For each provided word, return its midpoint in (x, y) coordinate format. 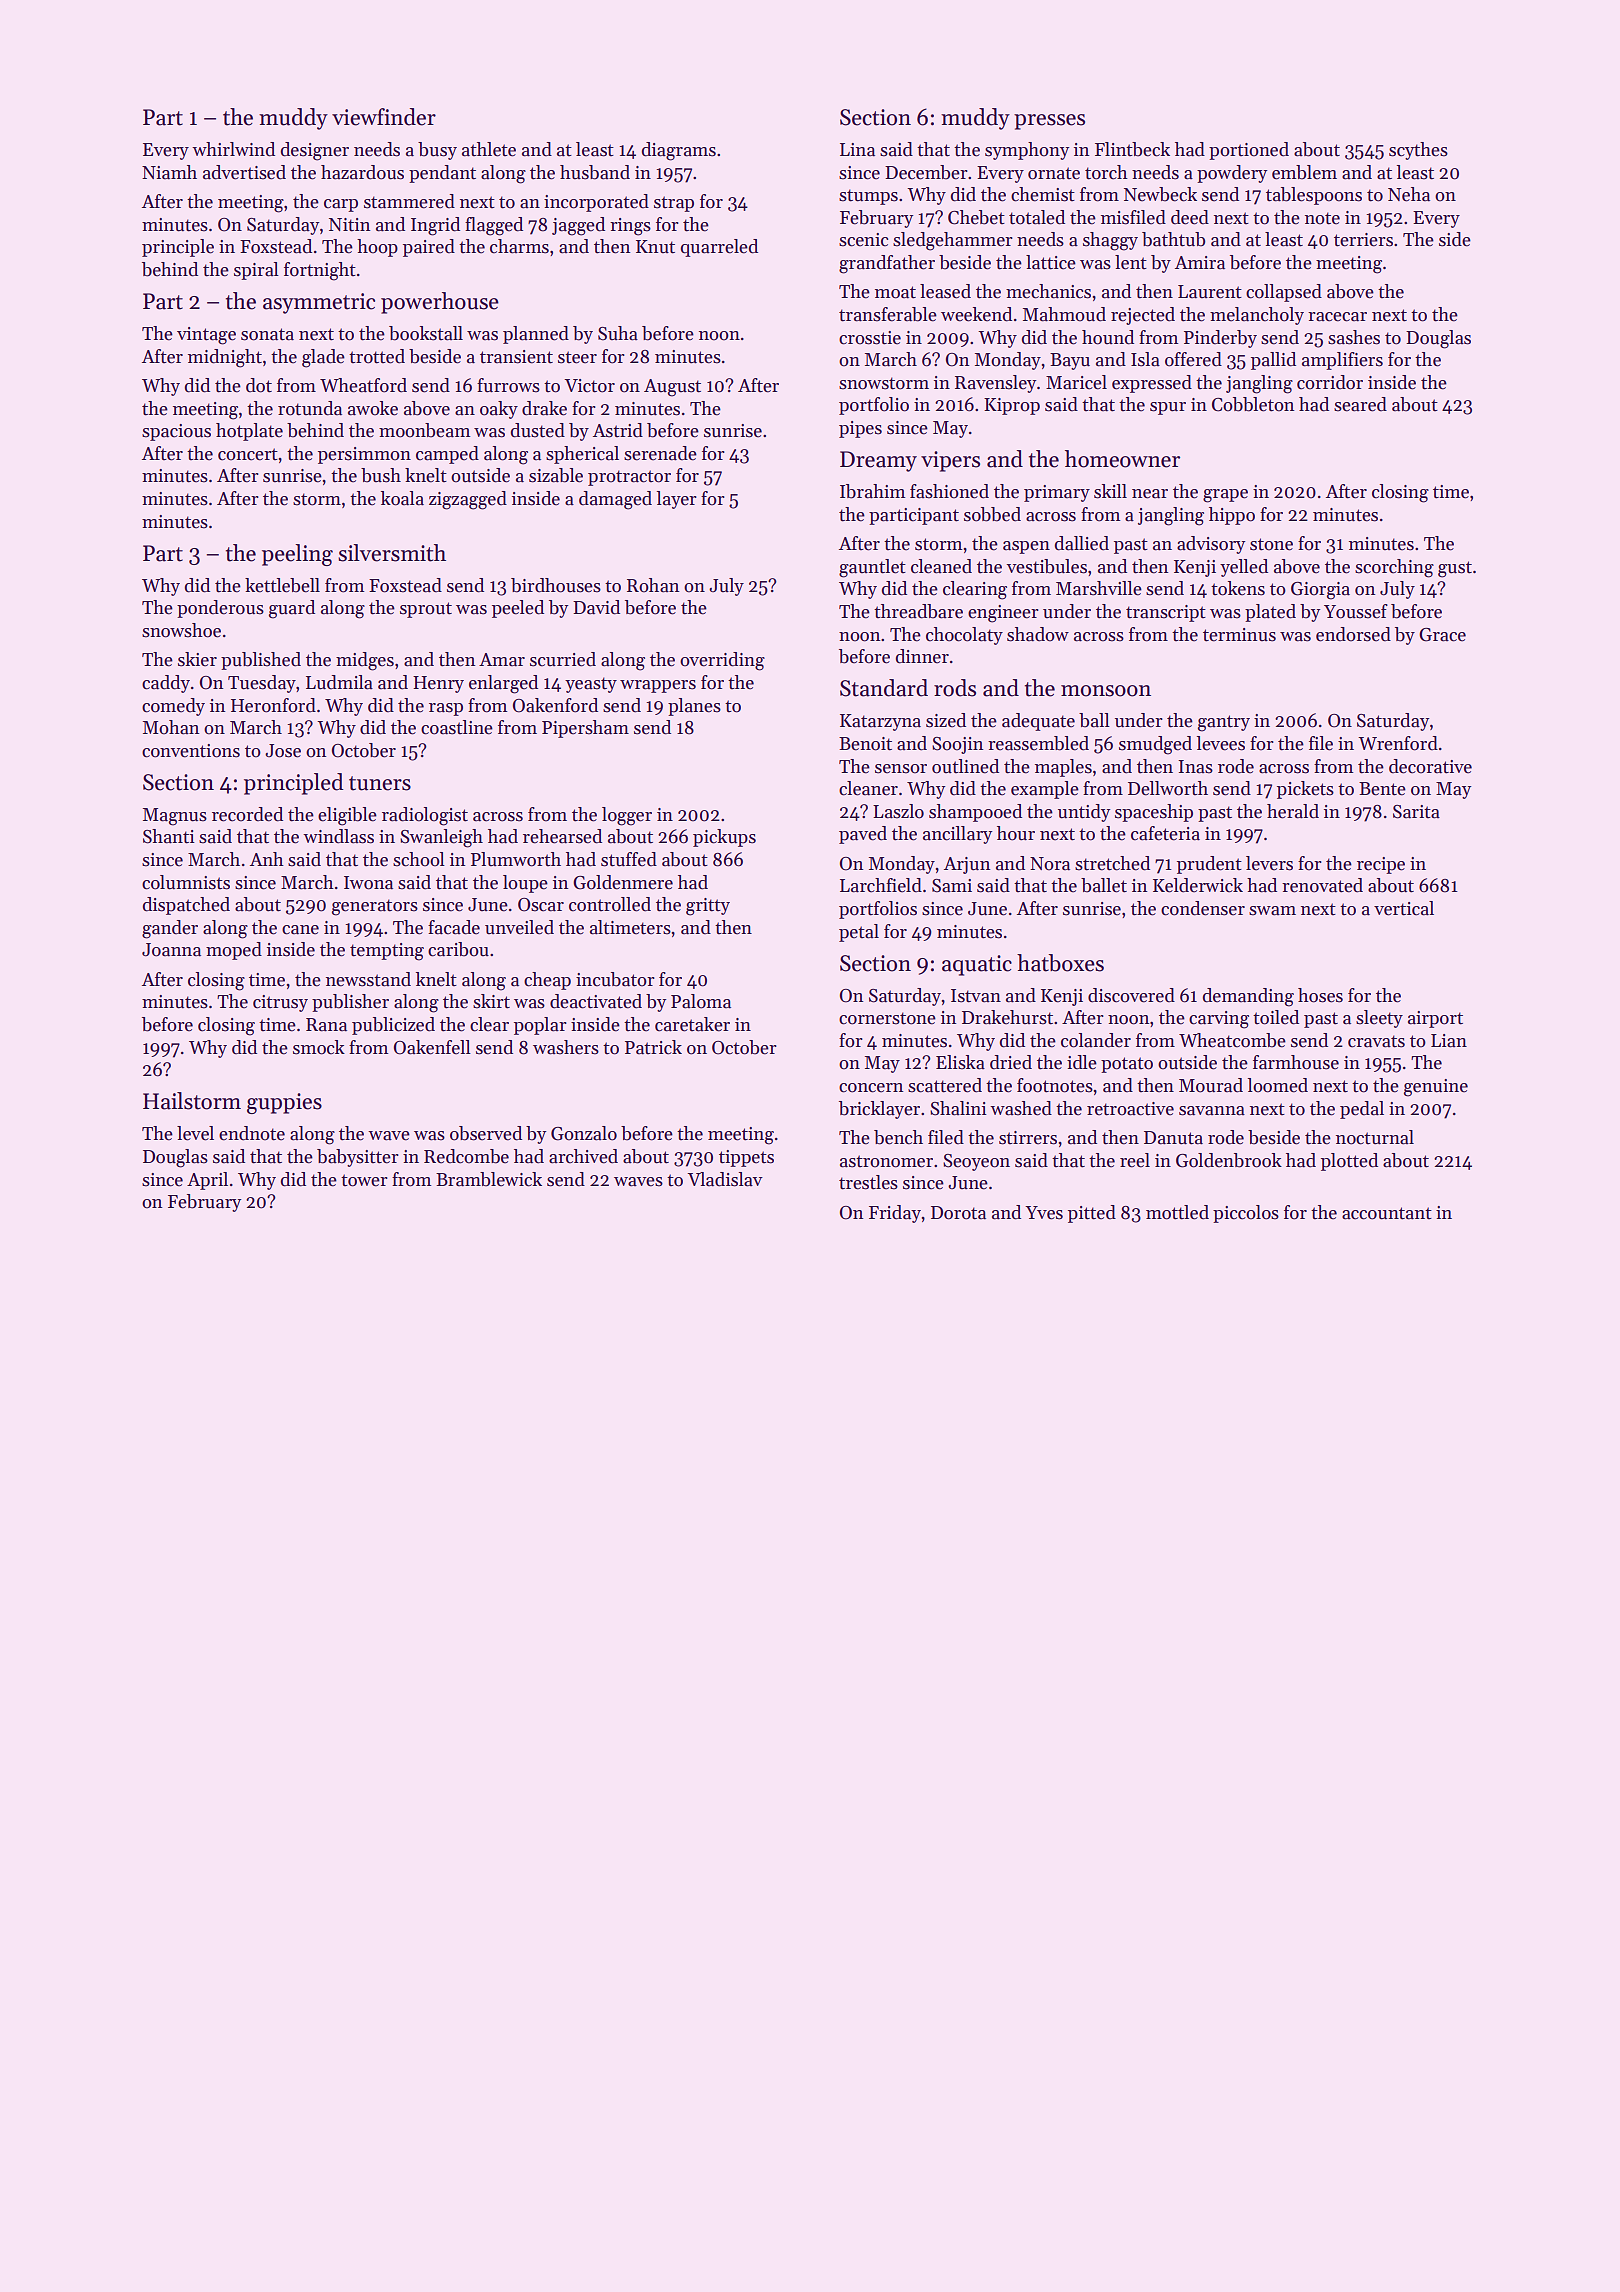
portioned (1249, 151)
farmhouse (1296, 1062)
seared (1360, 404)
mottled (1177, 1212)
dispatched (186, 906)
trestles (868, 1182)
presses (1049, 122)
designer (315, 151)
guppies (284, 1103)
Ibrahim (872, 491)
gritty (708, 907)
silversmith (392, 553)
